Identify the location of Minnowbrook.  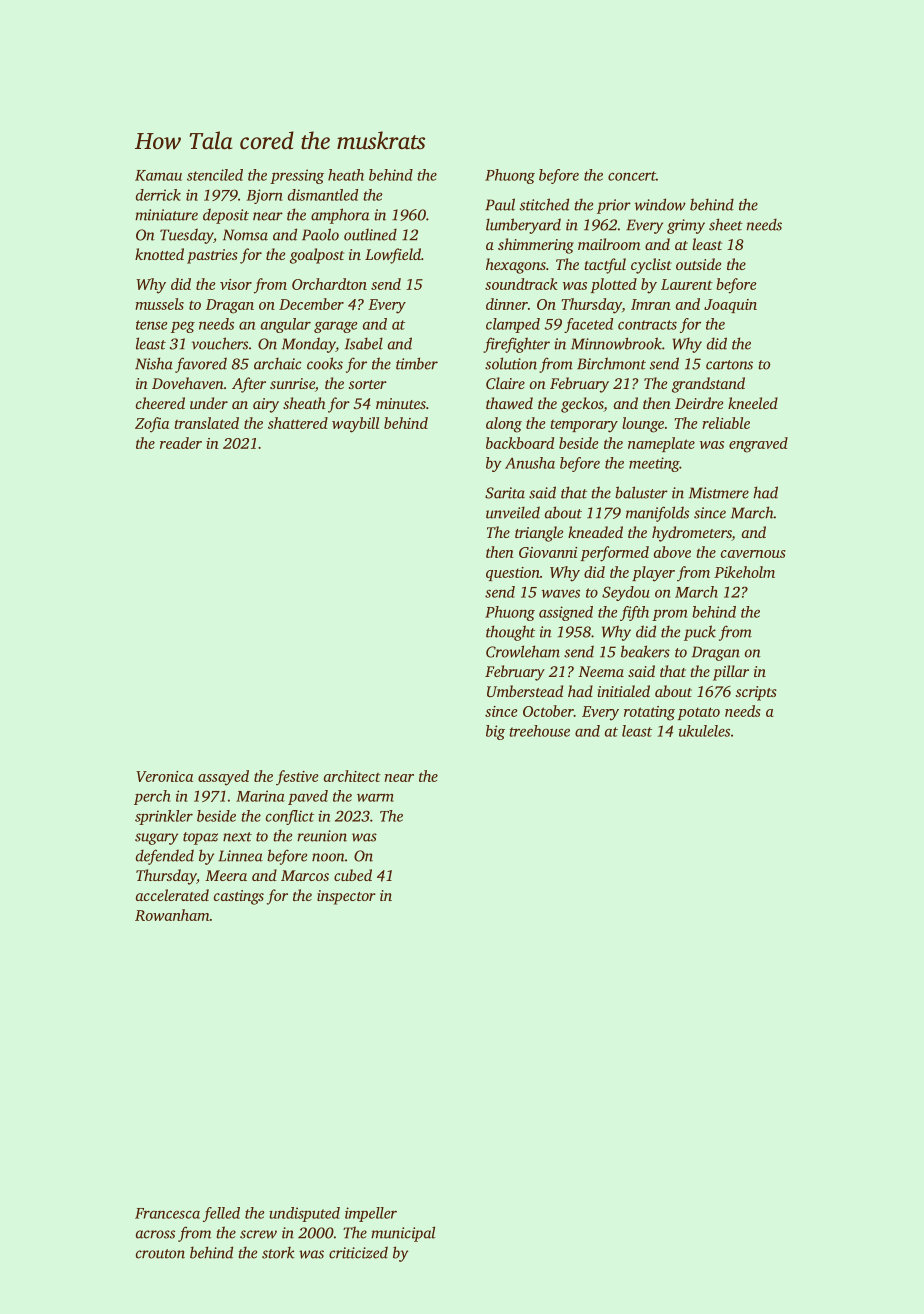
(616, 343).
